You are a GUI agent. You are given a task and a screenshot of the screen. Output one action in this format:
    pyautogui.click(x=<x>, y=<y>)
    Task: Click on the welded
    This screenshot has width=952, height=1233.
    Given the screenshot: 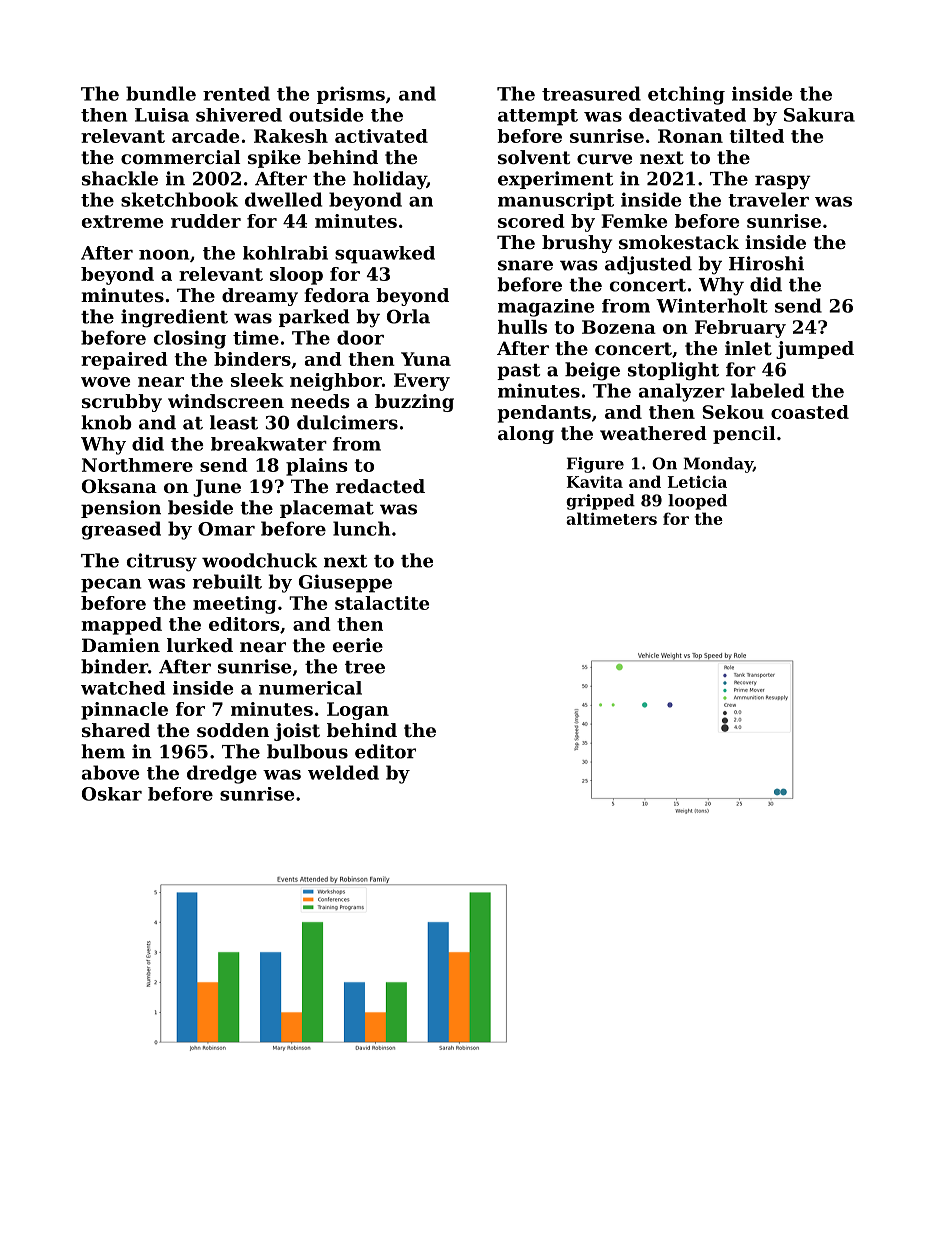 What is the action you would take?
    pyautogui.click(x=343, y=772)
